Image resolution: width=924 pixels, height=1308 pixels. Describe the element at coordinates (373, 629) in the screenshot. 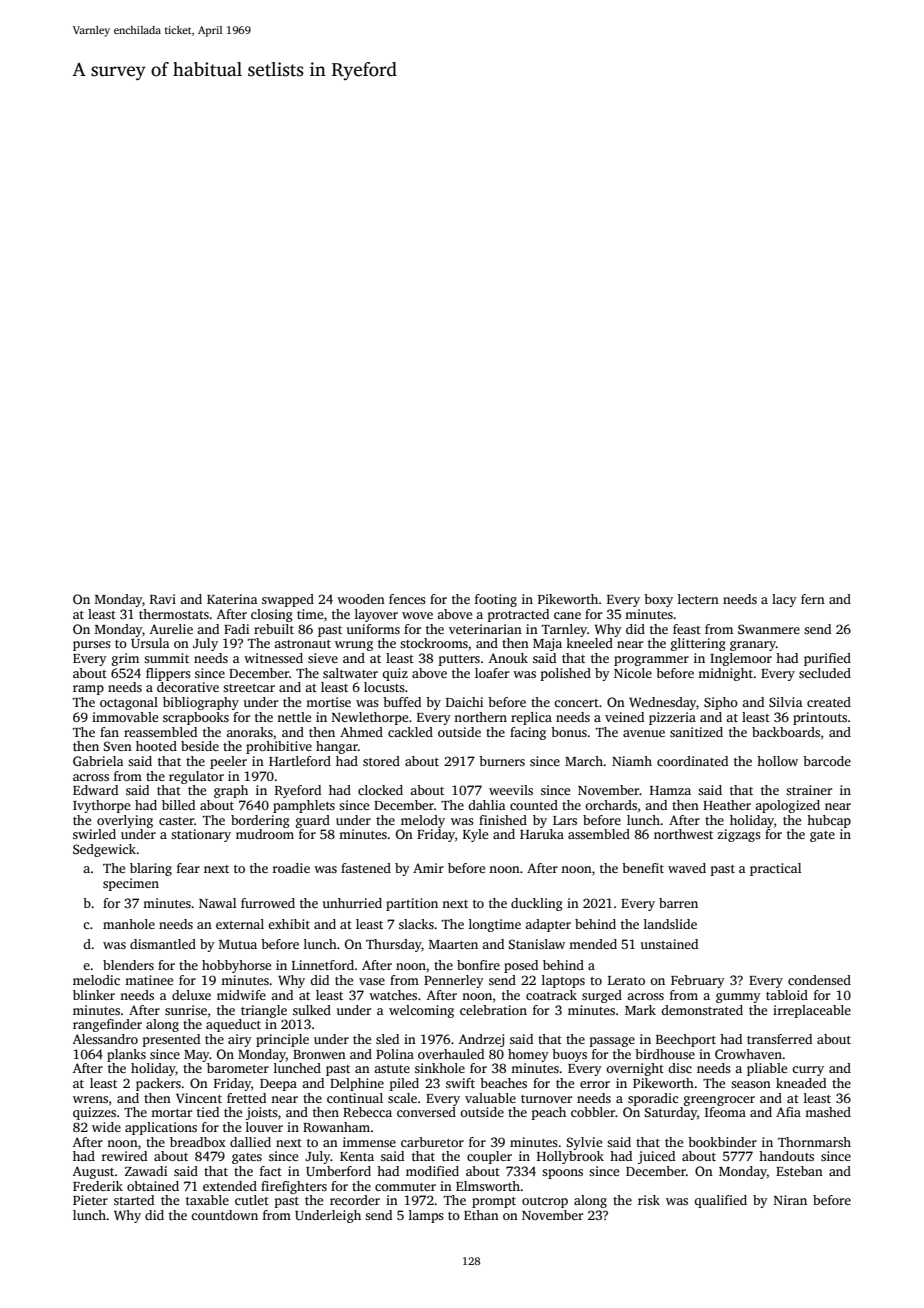

I see `uniforms` at that location.
